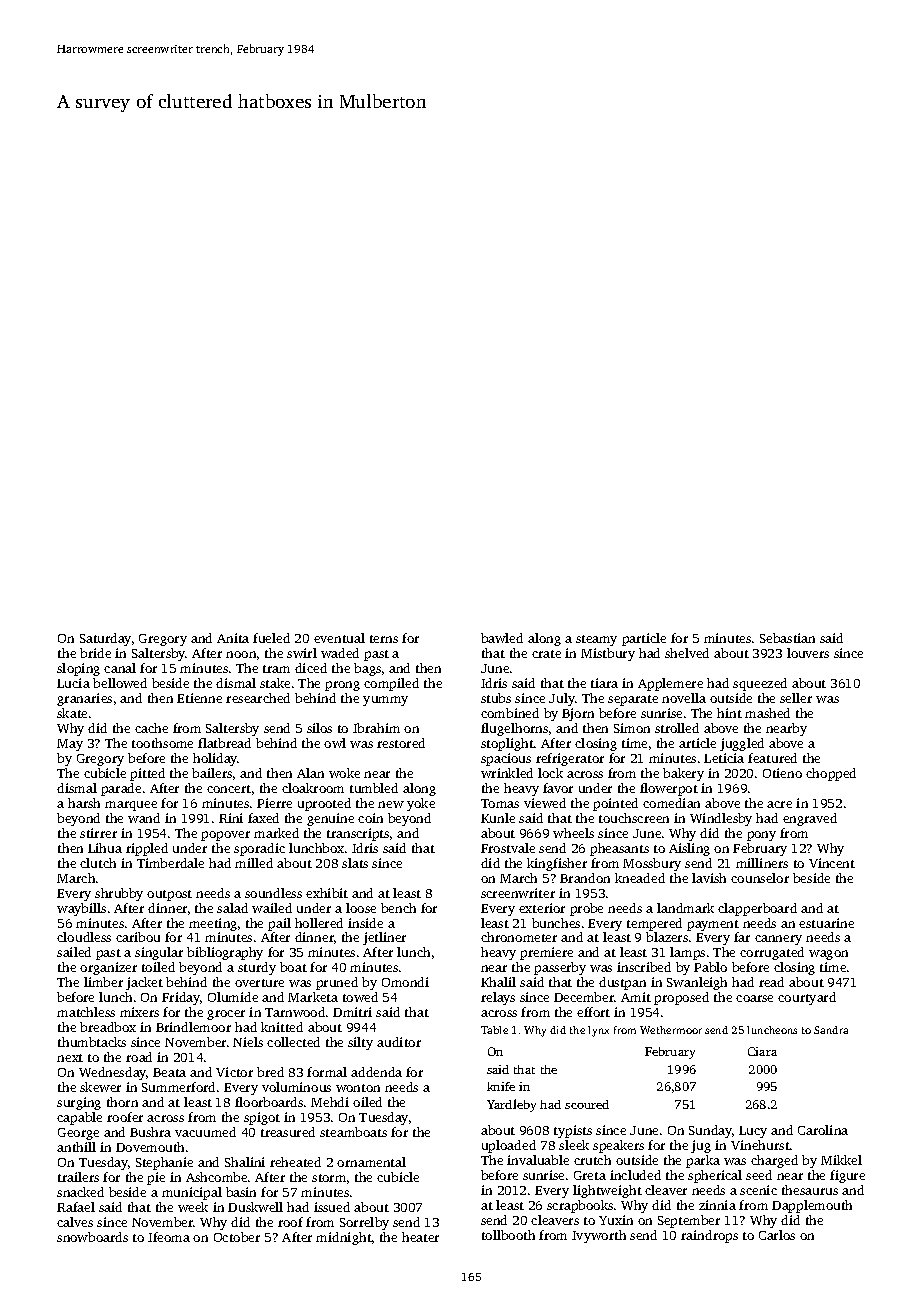 Image resolution: width=924 pixels, height=1308 pixels. I want to click on floorboards, so click(269, 1102).
